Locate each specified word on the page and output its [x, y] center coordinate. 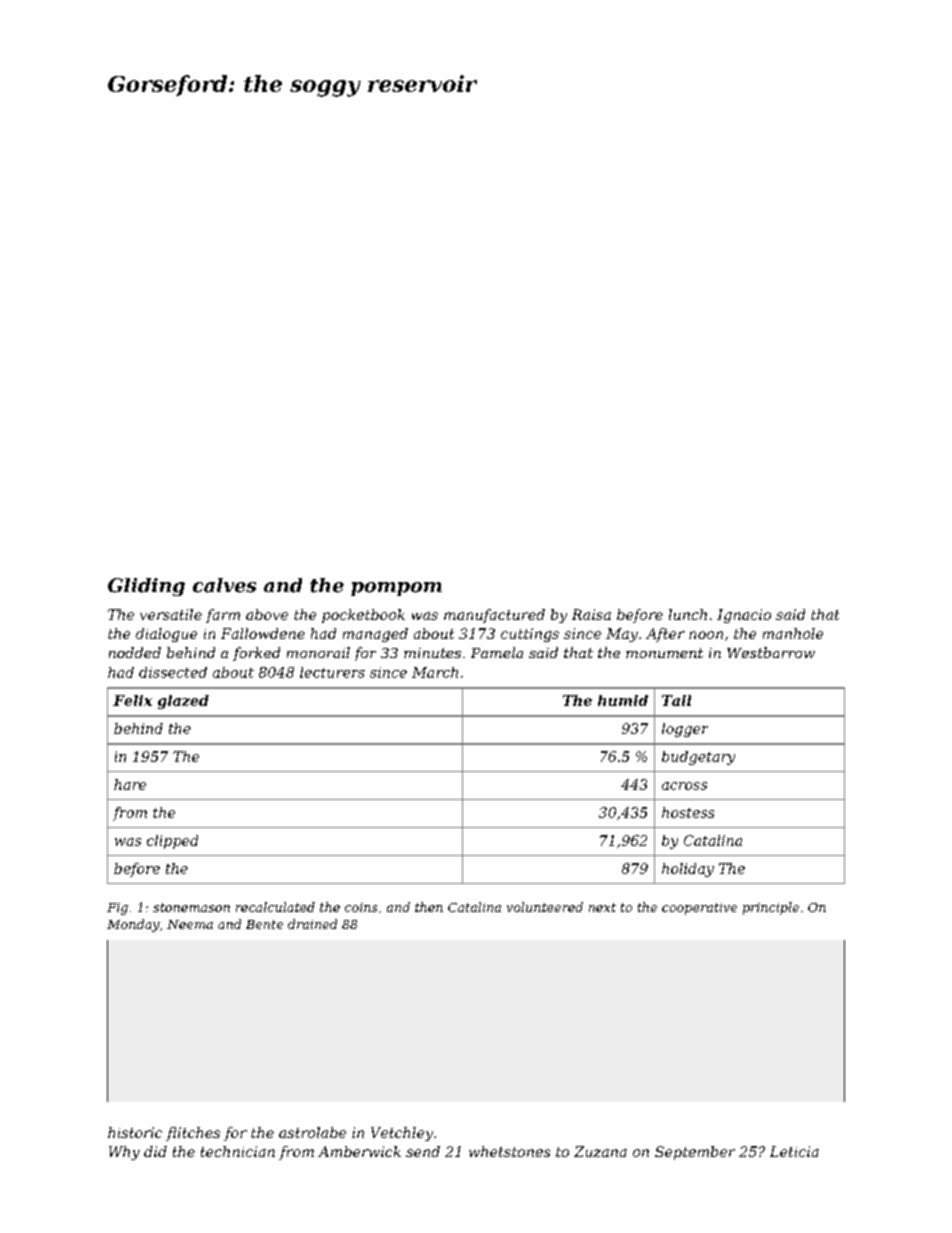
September [695, 1153]
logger [685, 730]
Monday [133, 925]
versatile [171, 614]
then [429, 907]
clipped [172, 842]
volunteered [545, 907]
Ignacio [744, 616]
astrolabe [312, 1132]
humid [623, 700]
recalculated [275, 907]
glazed [183, 702]
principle [771, 908]
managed [375, 635]
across [684, 786]
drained [312, 924]
